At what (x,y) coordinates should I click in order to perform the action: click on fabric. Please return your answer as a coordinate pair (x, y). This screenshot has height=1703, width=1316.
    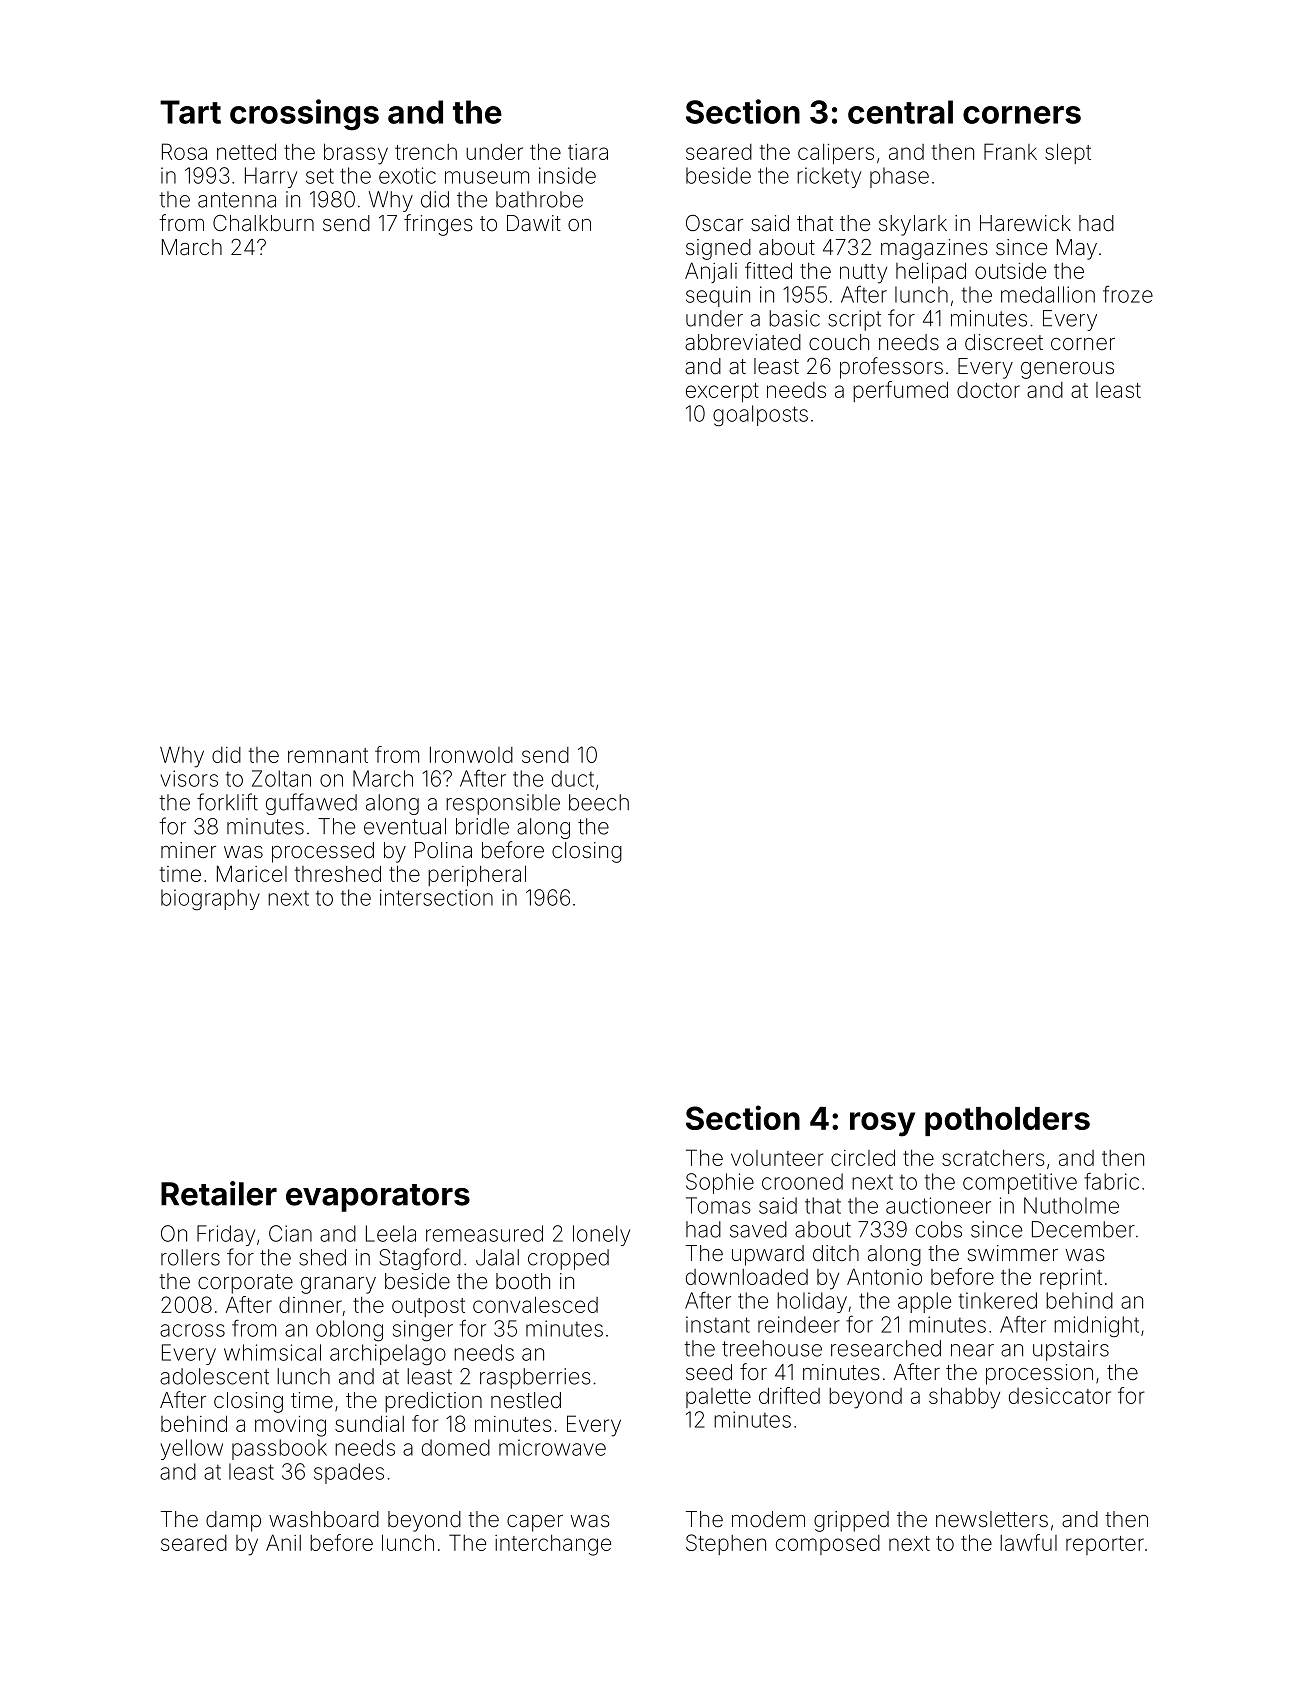
    Looking at the image, I should click on (1111, 1181).
